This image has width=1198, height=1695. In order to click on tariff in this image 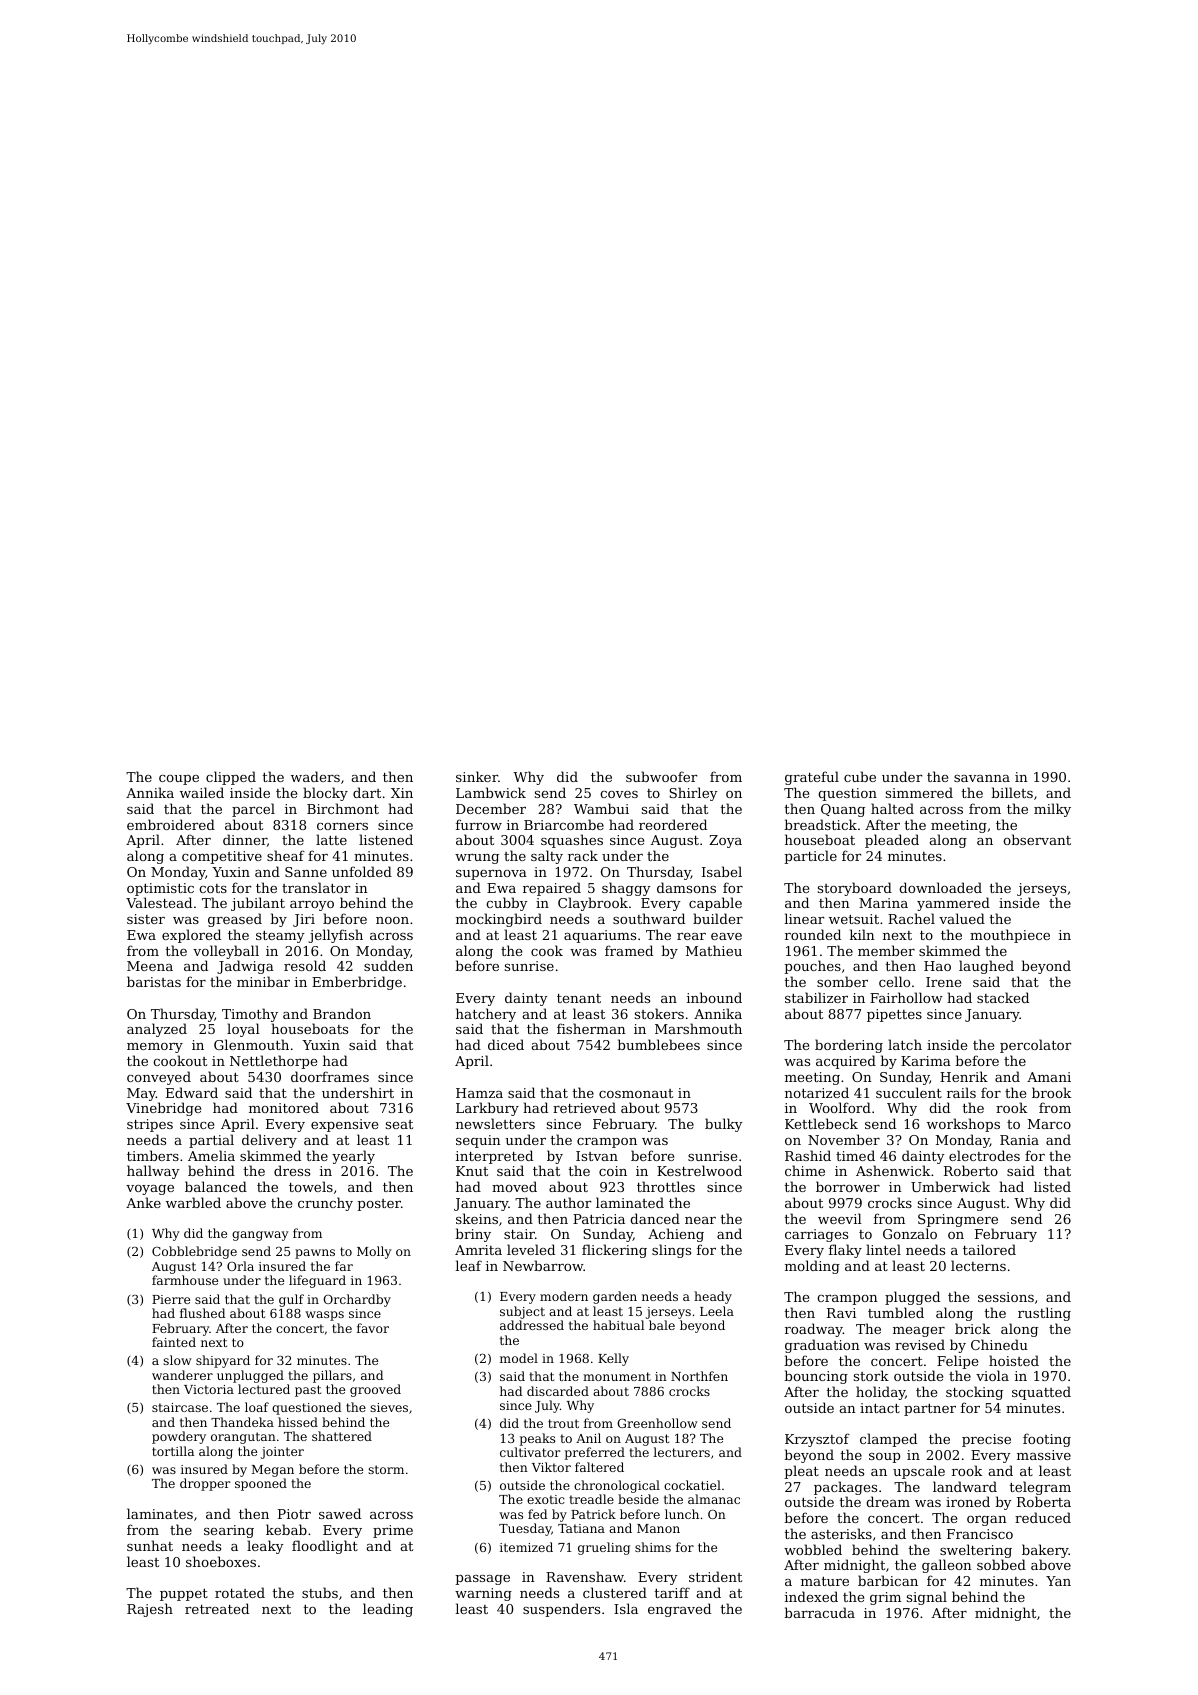, I will do `click(672, 1592)`.
